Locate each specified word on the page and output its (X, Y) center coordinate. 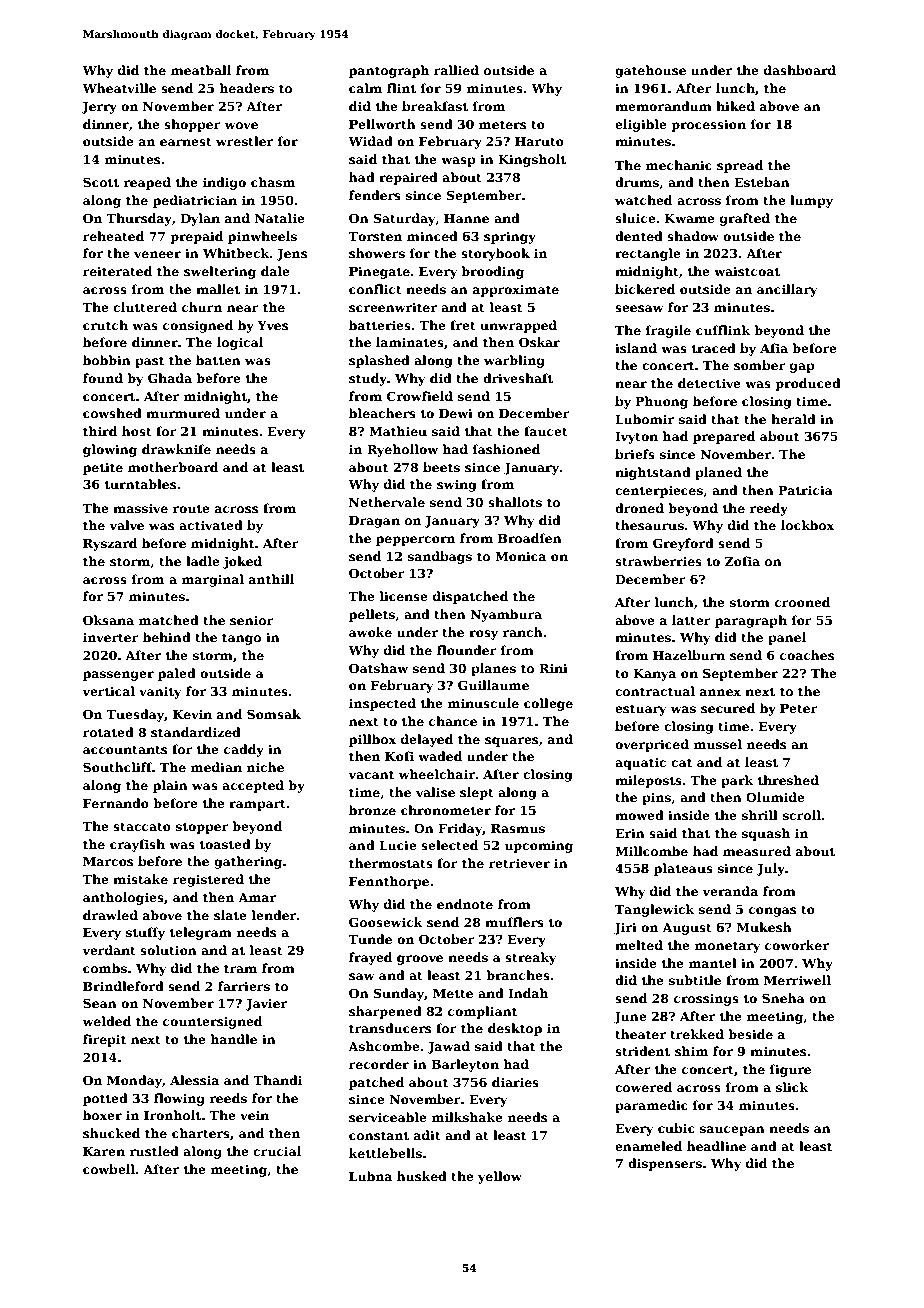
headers (246, 88)
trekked (697, 1034)
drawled (110, 915)
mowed (639, 815)
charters (201, 1133)
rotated (108, 732)
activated (211, 525)
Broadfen (530, 538)
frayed (370, 958)
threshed (788, 780)
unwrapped (518, 326)
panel (787, 638)
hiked (735, 106)
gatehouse (650, 71)
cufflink (723, 330)
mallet (218, 289)
